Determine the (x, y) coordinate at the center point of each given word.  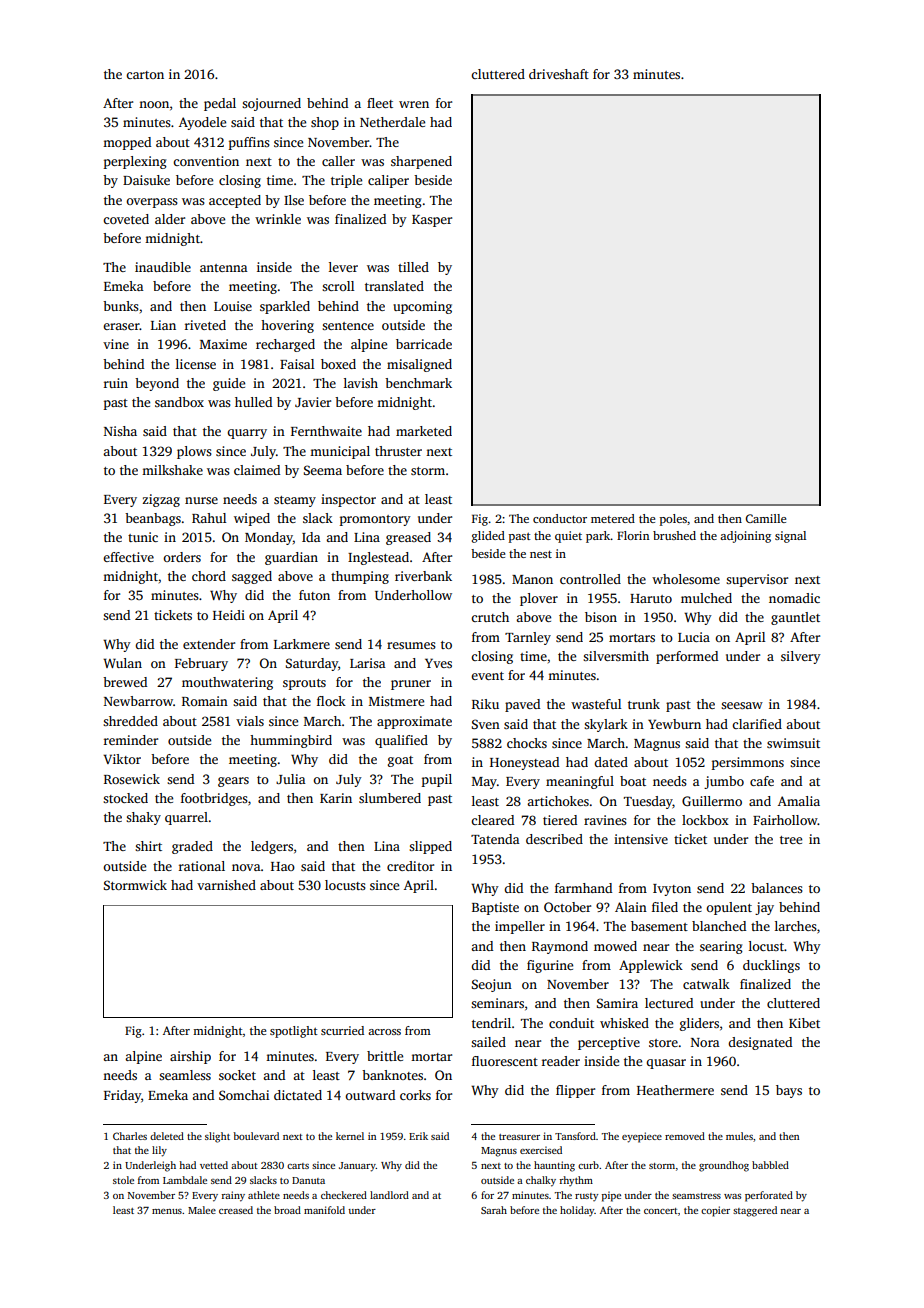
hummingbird (291, 741)
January (357, 1167)
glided (488, 537)
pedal (220, 104)
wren (414, 104)
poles (673, 520)
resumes (411, 645)
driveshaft (559, 74)
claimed (257, 470)
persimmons (748, 763)
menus (167, 1211)
